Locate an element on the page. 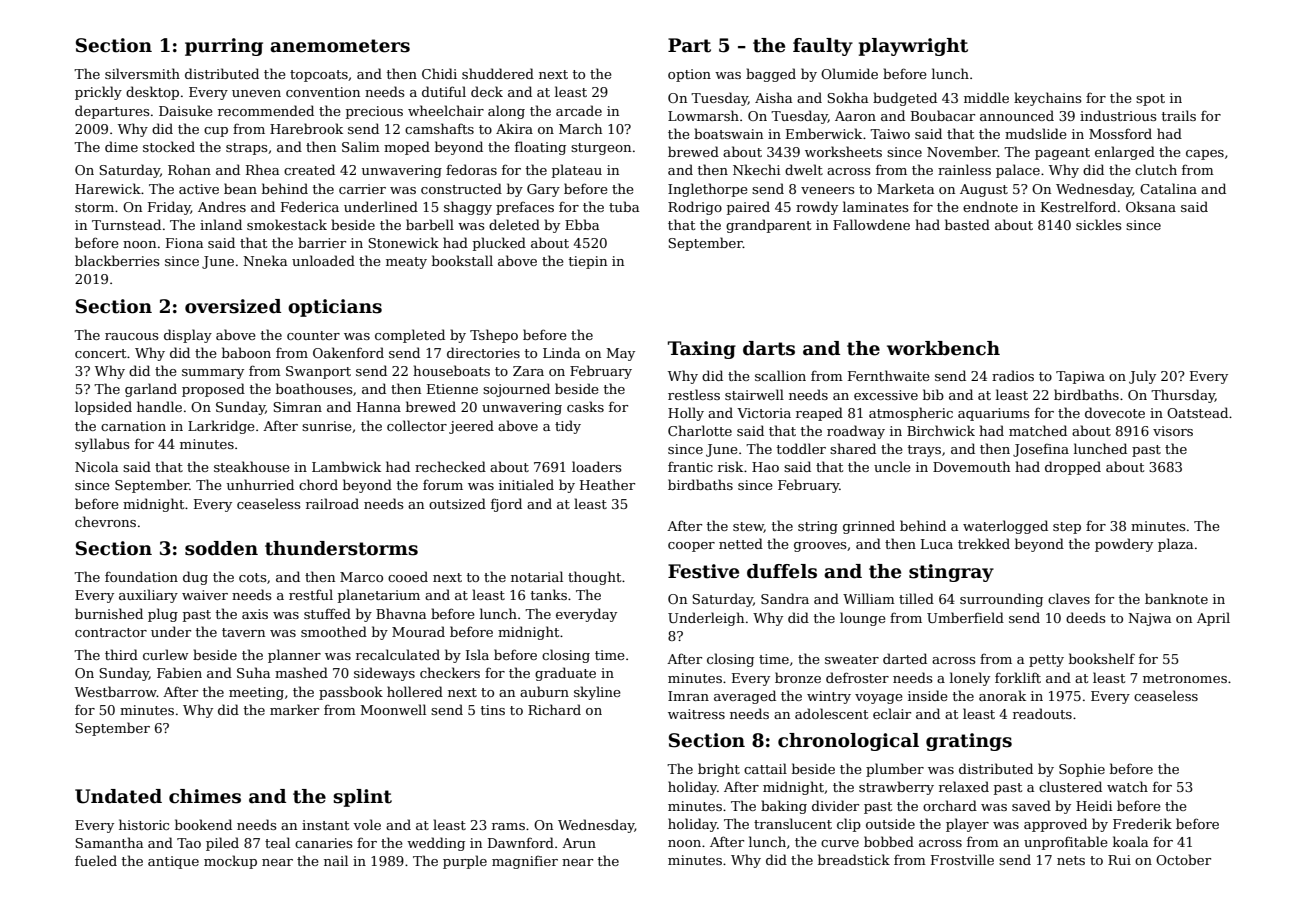 The image size is (1308, 924). deeds is located at coordinates (1085, 617).
